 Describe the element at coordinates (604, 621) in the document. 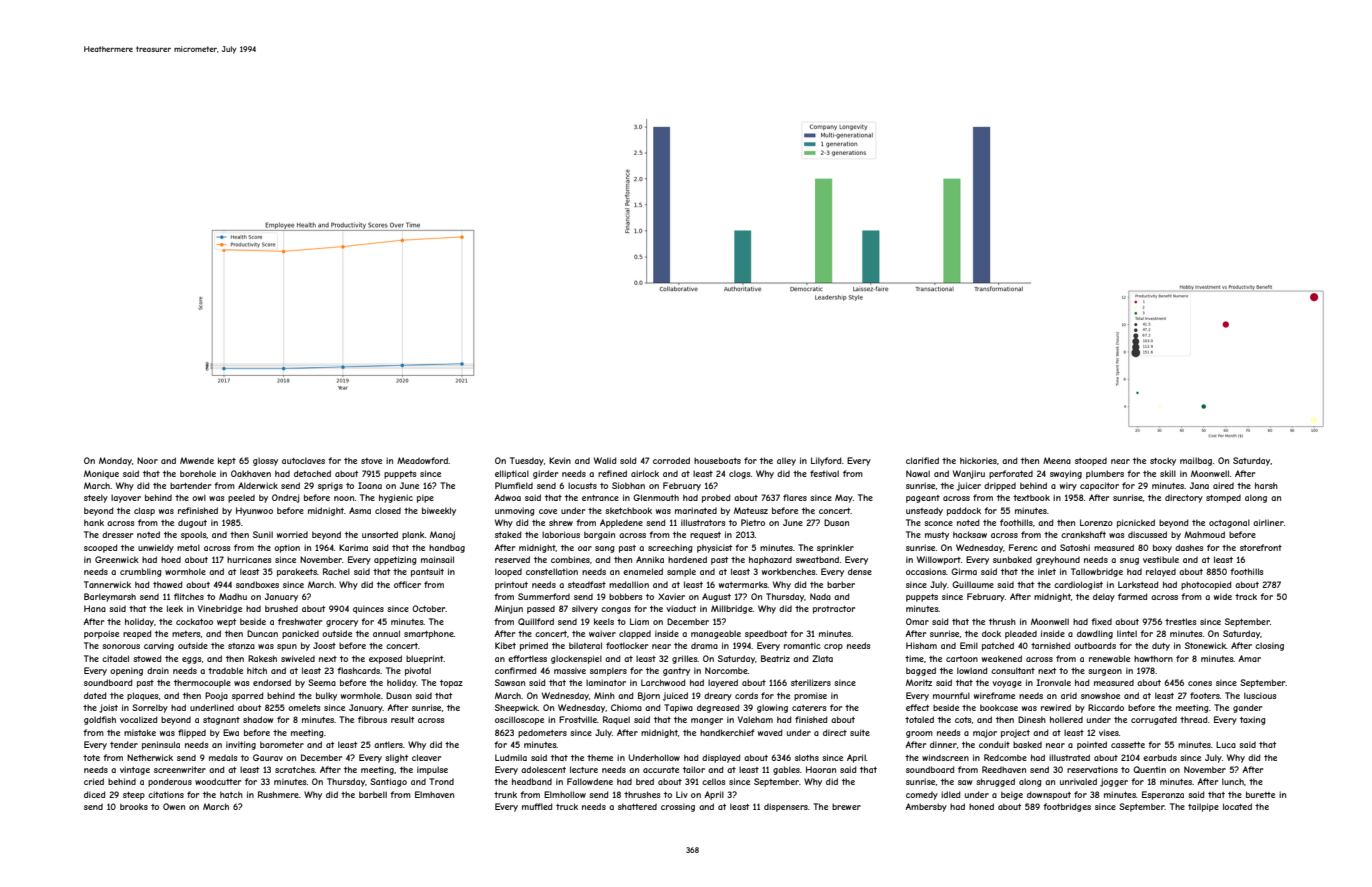

I see `keels` at that location.
